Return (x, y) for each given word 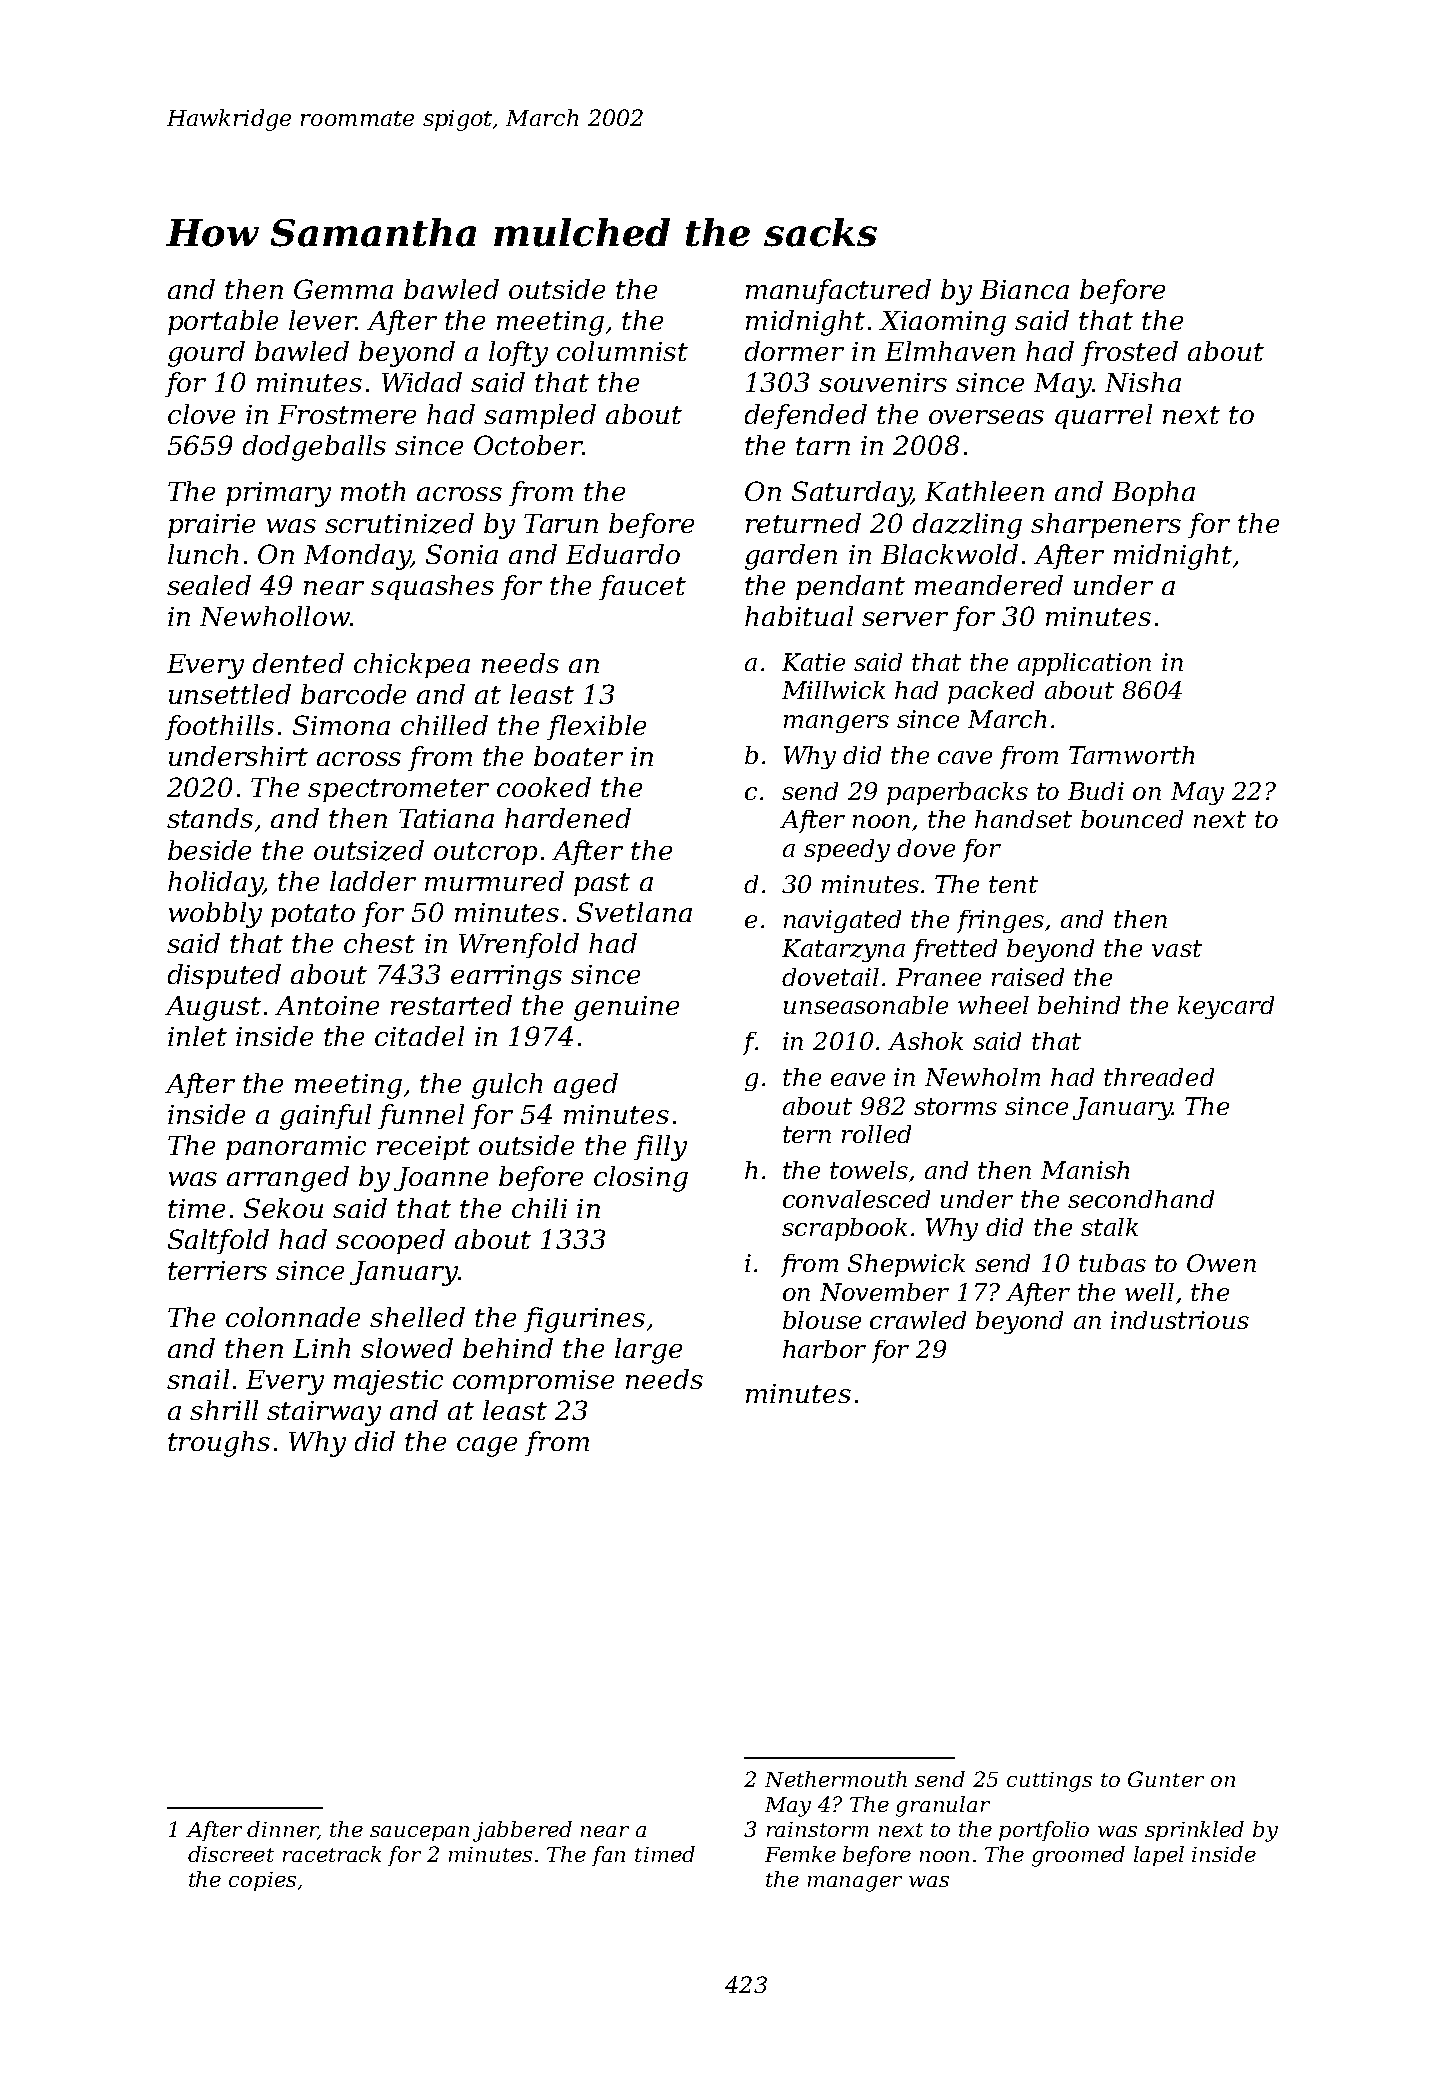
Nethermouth (836, 1779)
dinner (282, 1830)
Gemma (343, 289)
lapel (1159, 1856)
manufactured (838, 291)
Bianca (1024, 289)
